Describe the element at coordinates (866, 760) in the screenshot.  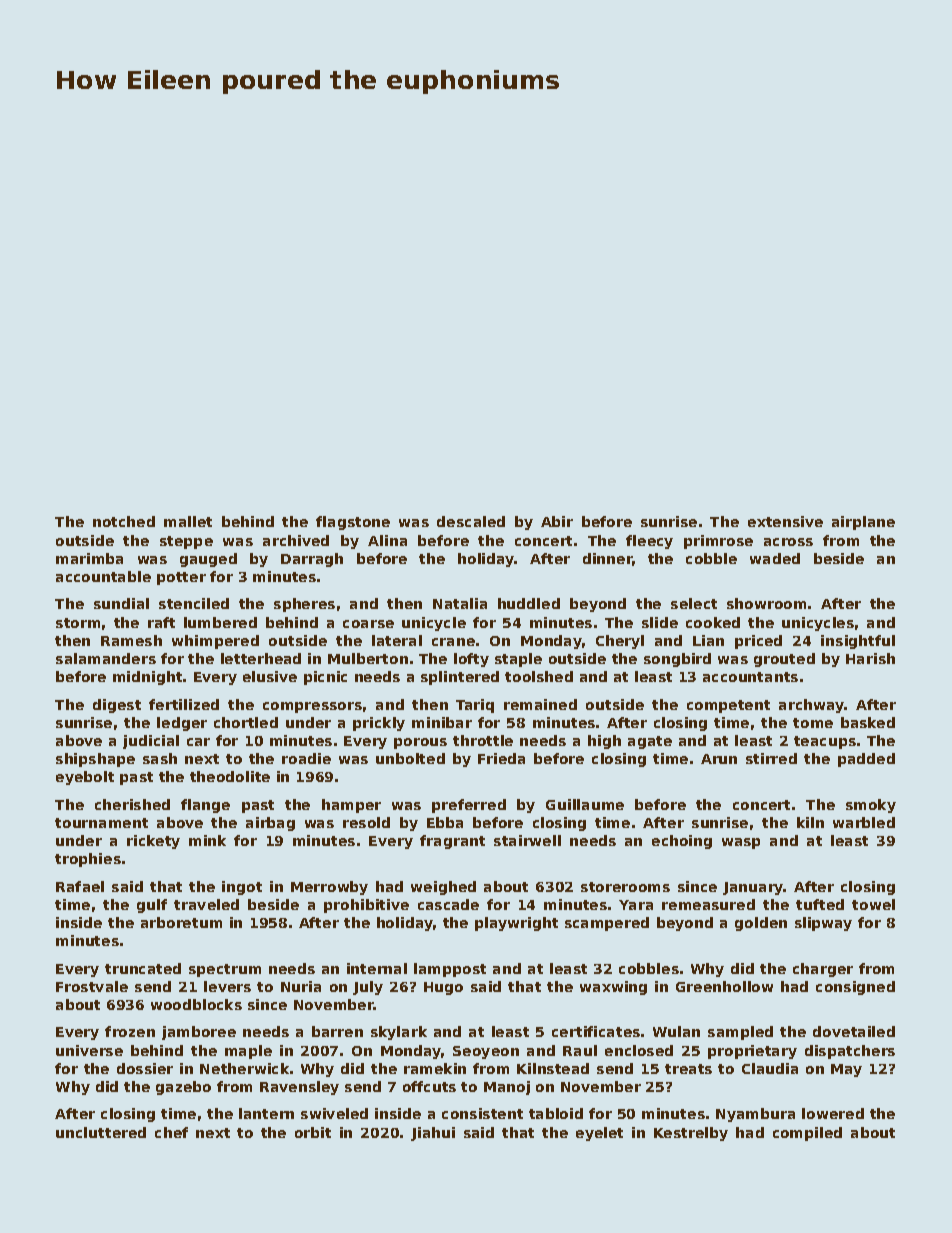
I see `padded` at that location.
